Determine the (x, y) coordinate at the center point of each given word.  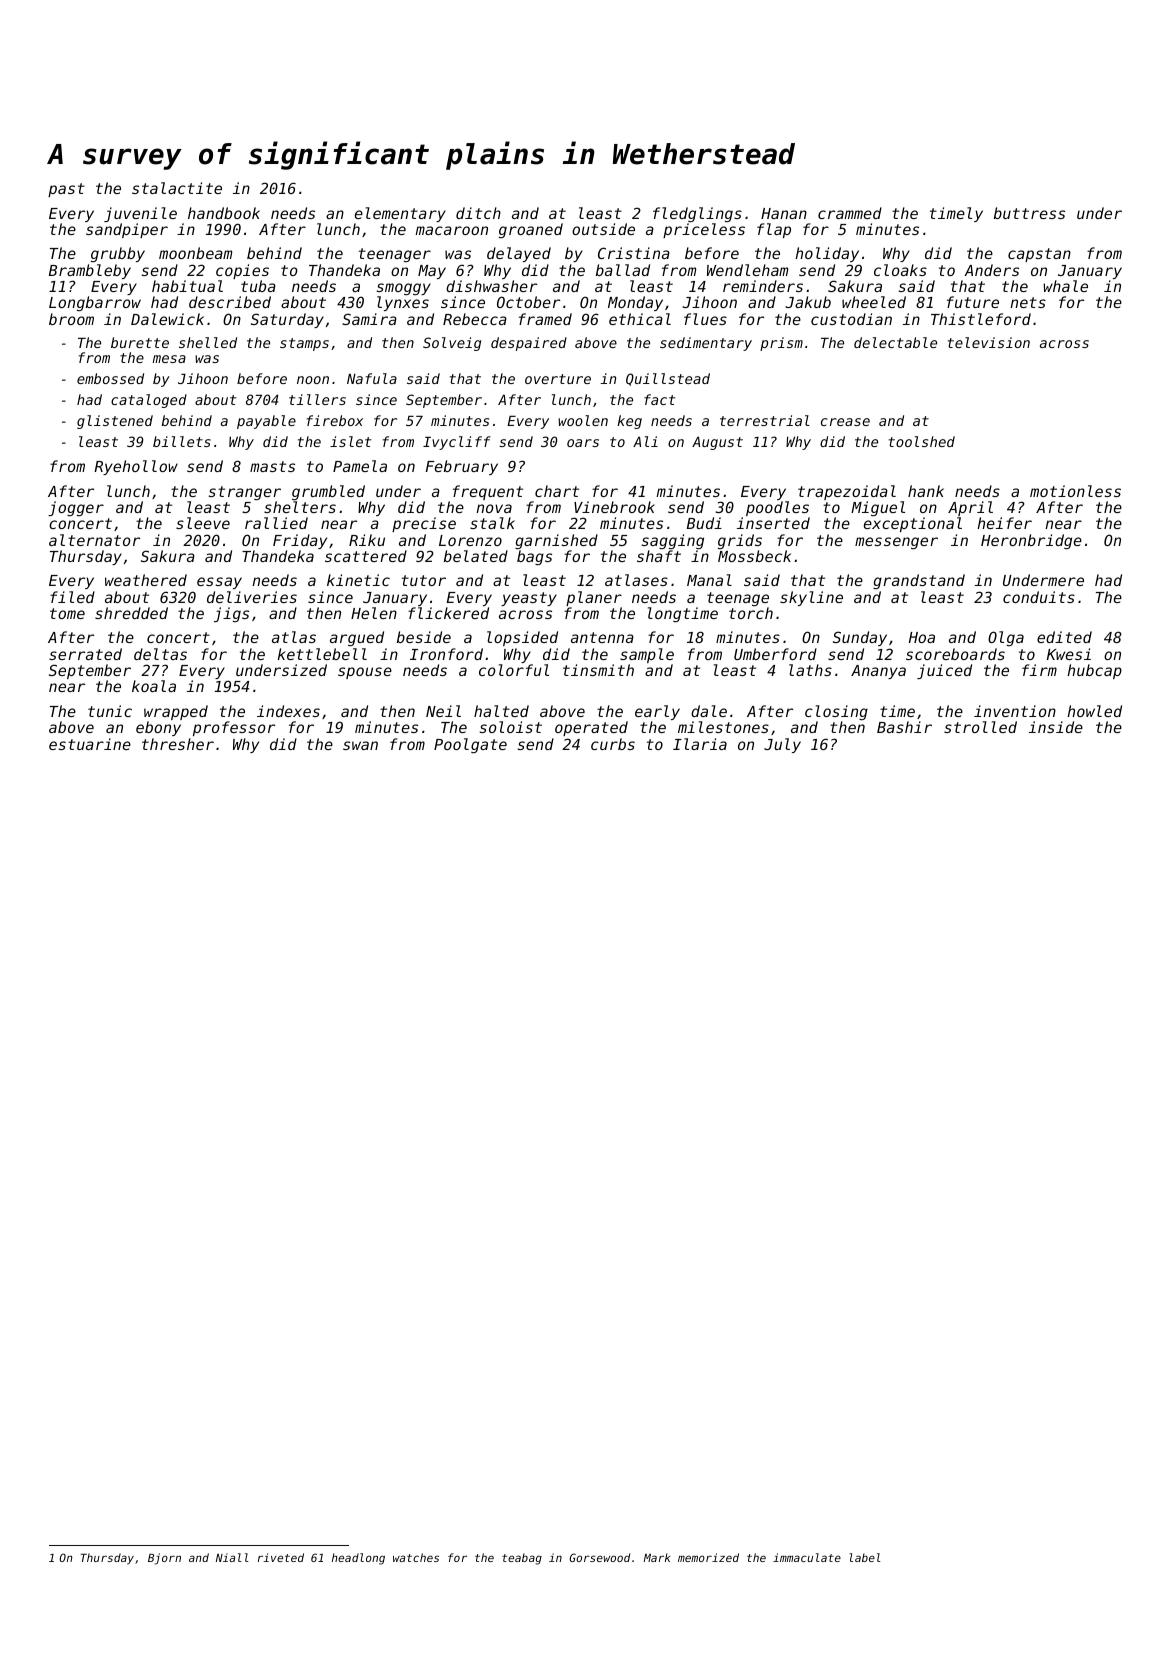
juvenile (140, 214)
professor (234, 728)
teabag (522, 1559)
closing (836, 712)
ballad (623, 270)
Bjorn (164, 1559)
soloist (510, 727)
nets (1028, 302)
